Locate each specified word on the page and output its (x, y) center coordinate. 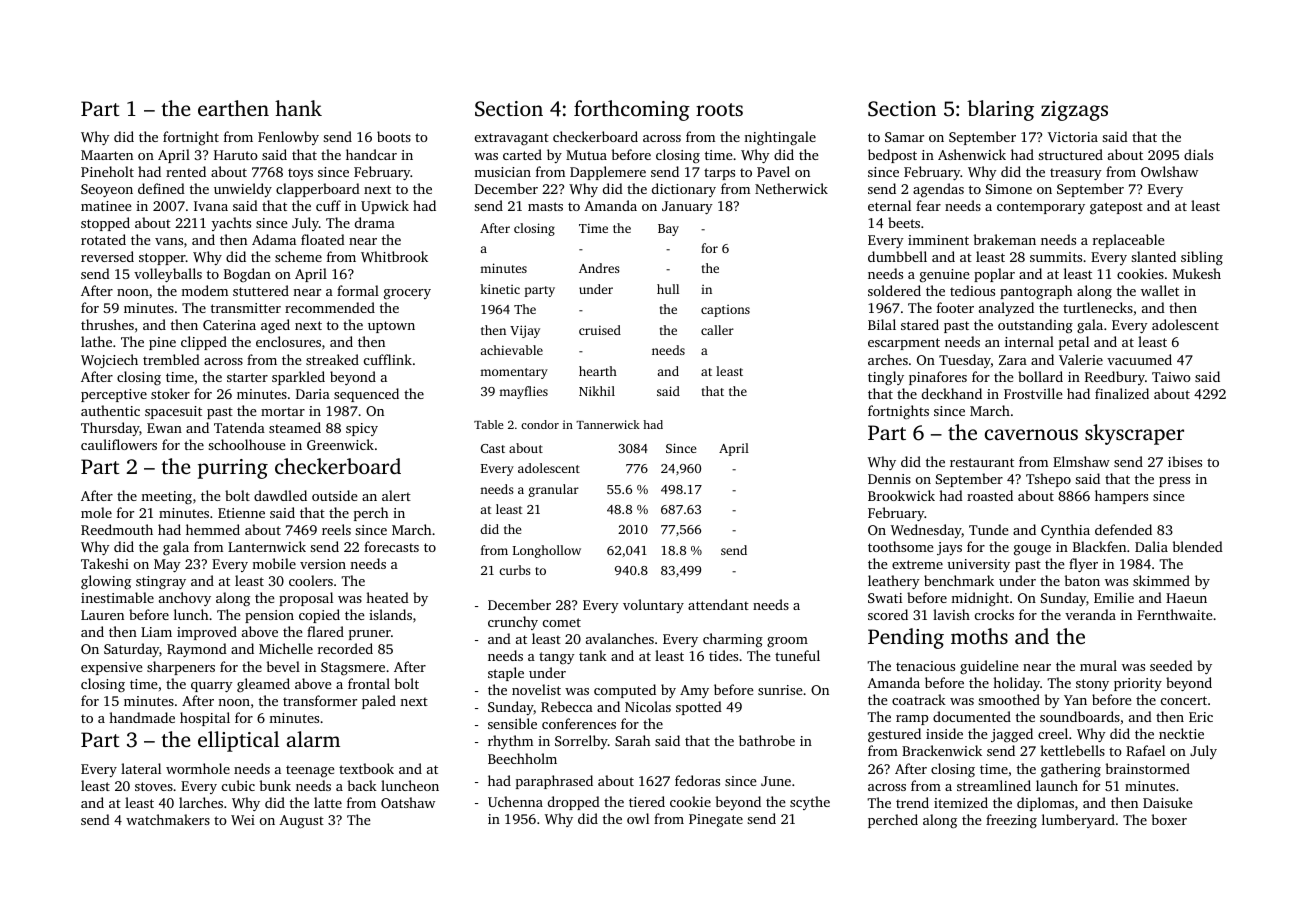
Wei (243, 820)
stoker (170, 393)
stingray (161, 582)
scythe (810, 803)
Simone (1009, 189)
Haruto (236, 155)
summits (1056, 257)
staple (506, 674)
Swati (885, 598)
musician (502, 172)
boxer (1169, 819)
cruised (600, 330)
